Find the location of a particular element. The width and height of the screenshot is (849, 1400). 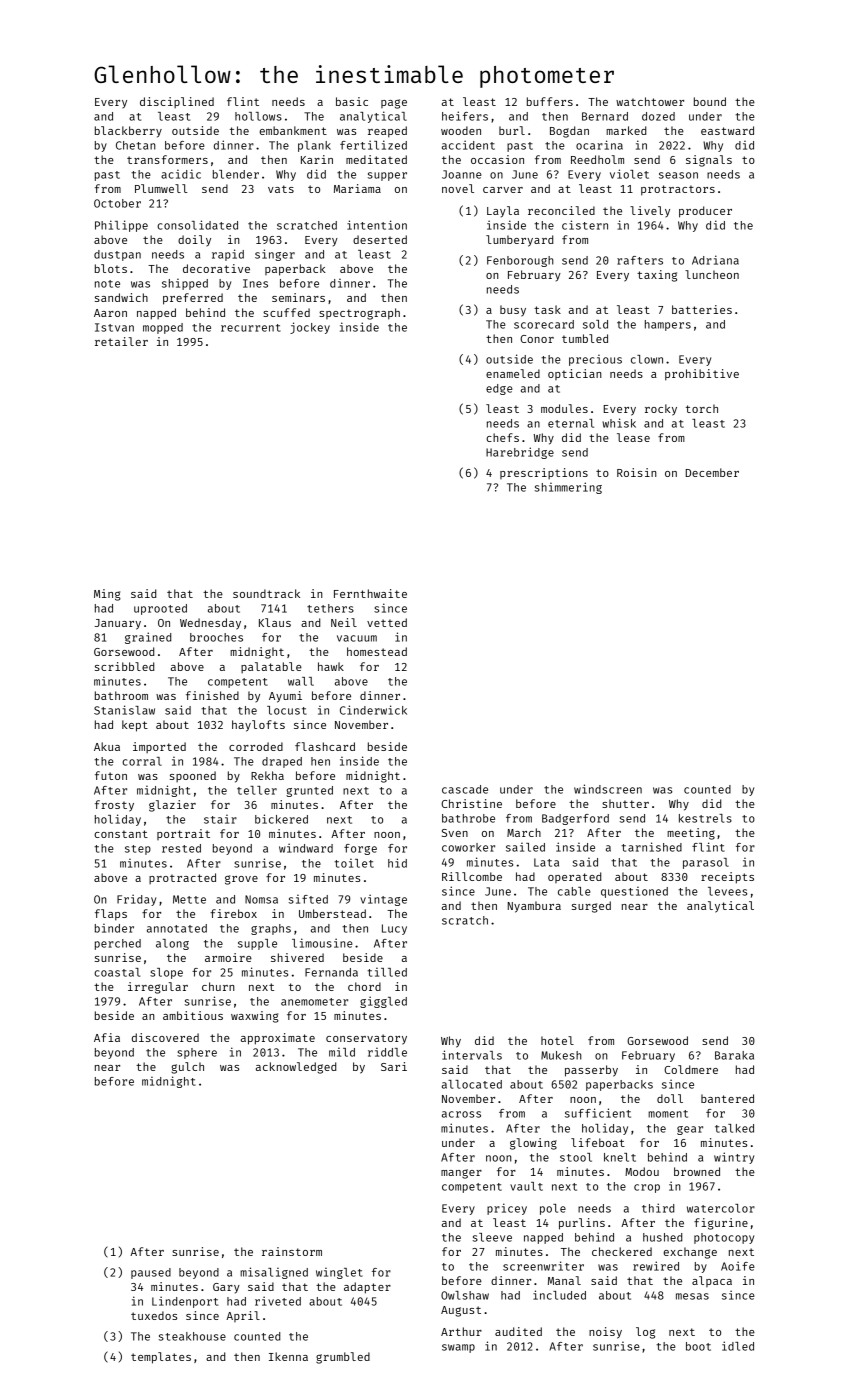

Coldmere is located at coordinates (691, 1069).
